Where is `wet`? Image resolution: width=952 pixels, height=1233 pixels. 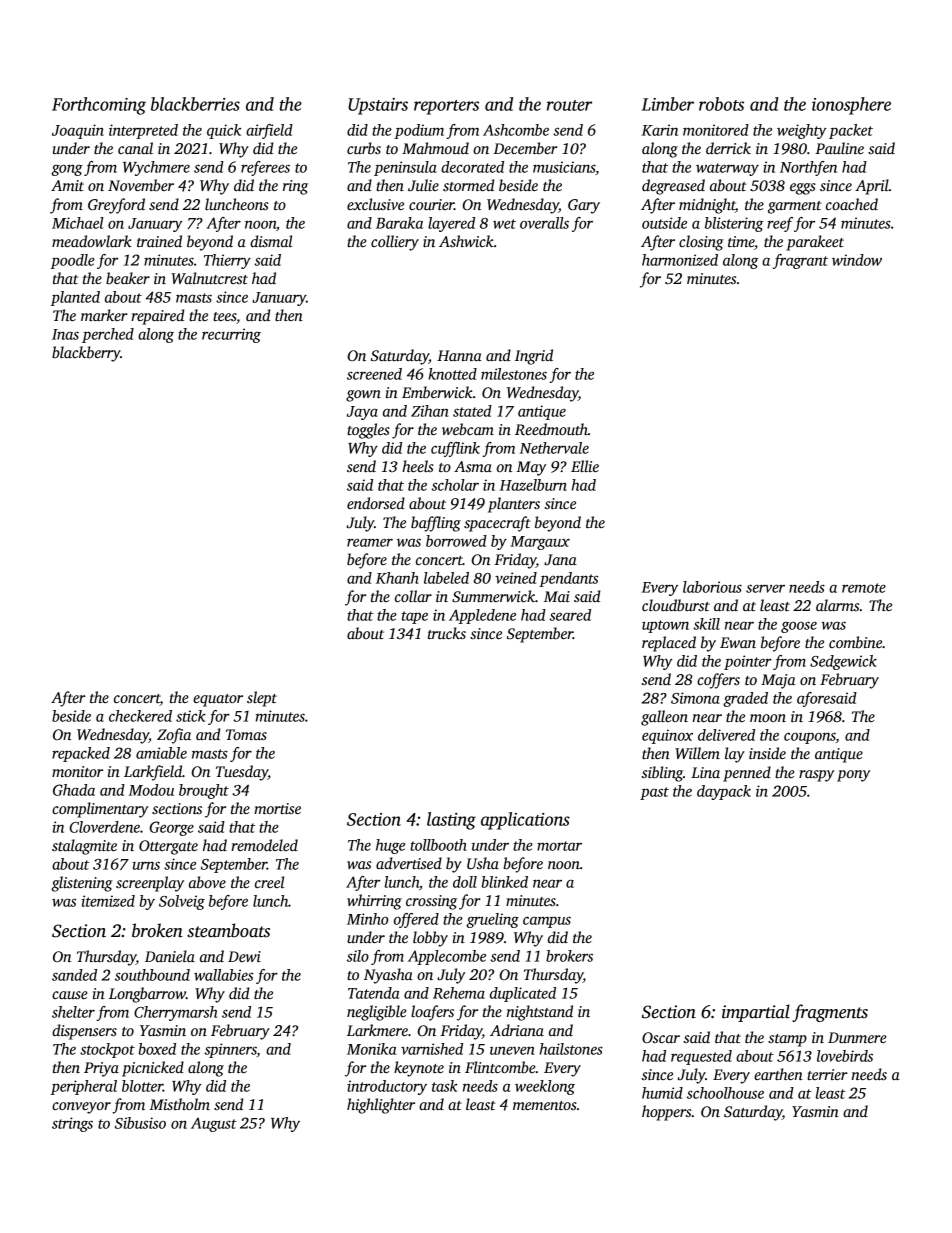
wet is located at coordinates (504, 224).
